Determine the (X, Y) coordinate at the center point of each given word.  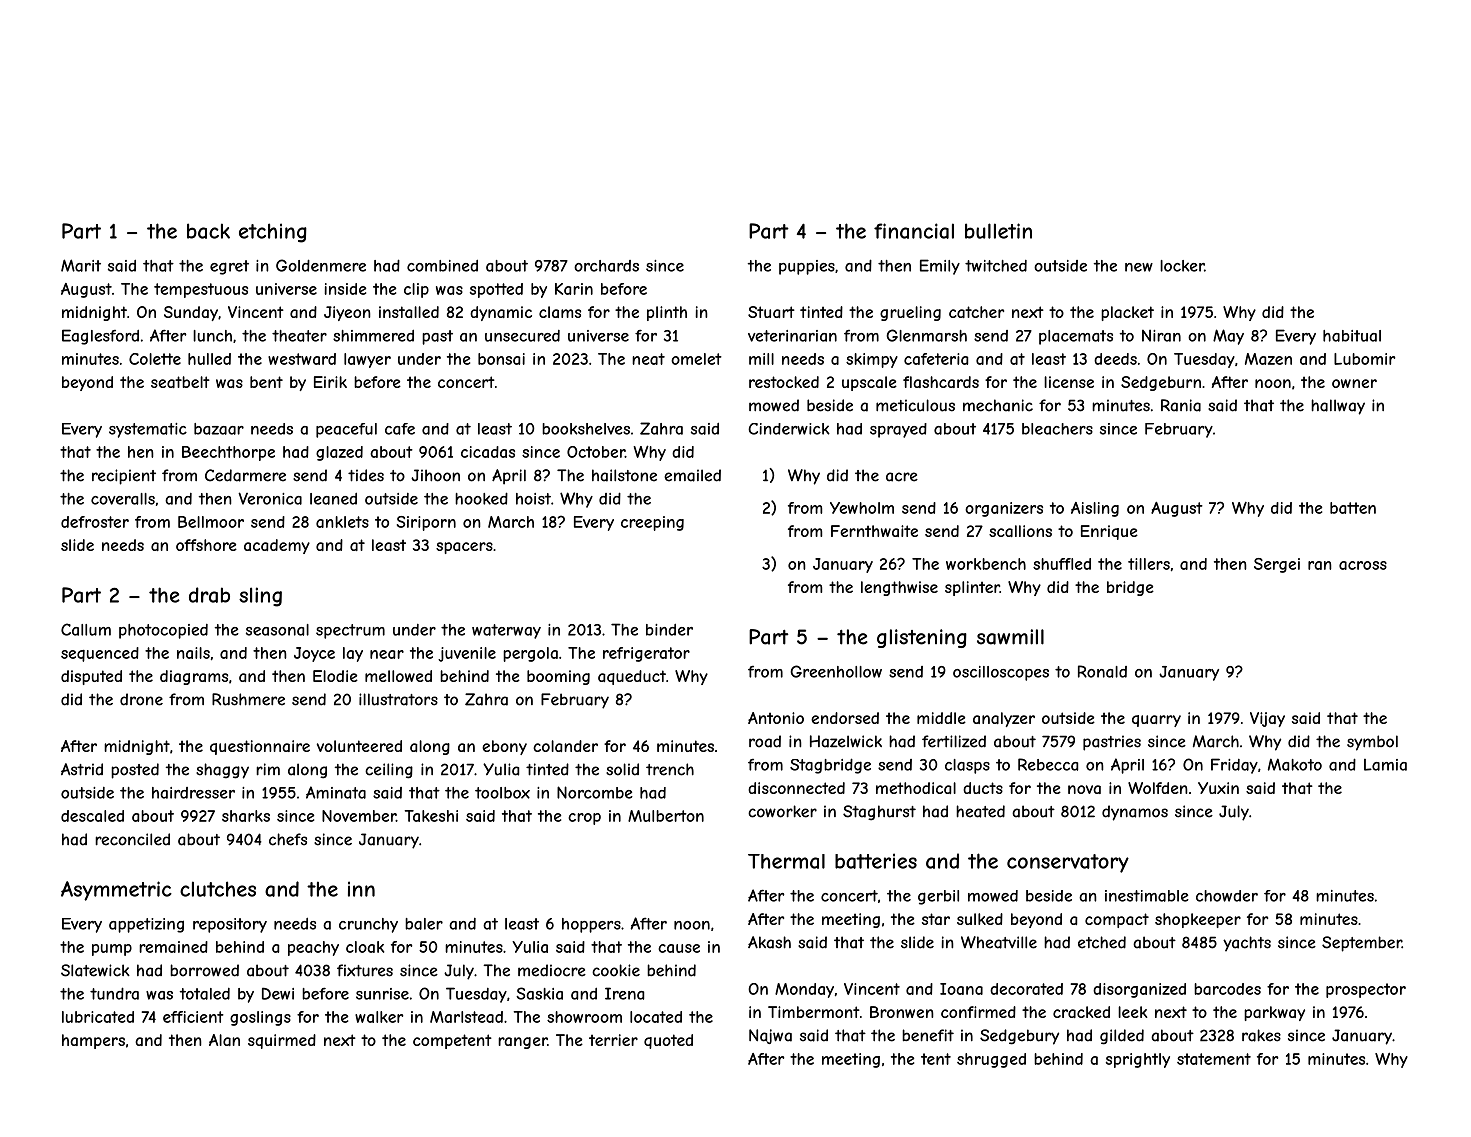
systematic (148, 430)
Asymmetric (116, 891)
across (1363, 565)
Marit (81, 265)
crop (584, 819)
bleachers (1057, 429)
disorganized (1139, 990)
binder (669, 630)
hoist (533, 499)
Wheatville (999, 942)
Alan (224, 1040)
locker (1182, 266)
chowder (1227, 896)
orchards (606, 266)
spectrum (350, 631)
